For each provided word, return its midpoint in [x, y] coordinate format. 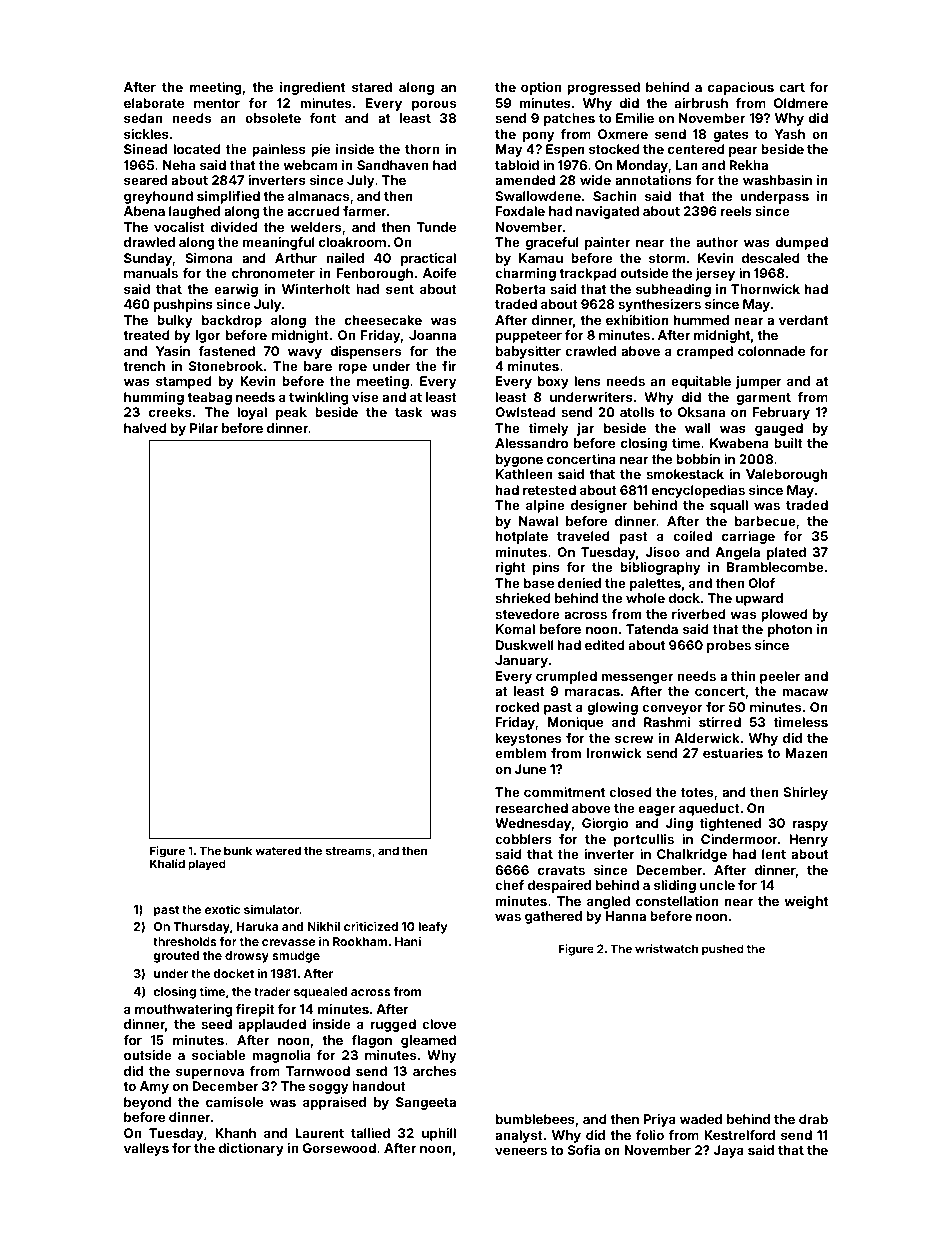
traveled [583, 536]
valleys [146, 1149]
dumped [801, 243]
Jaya [729, 1151]
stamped [184, 382]
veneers [521, 1151]
